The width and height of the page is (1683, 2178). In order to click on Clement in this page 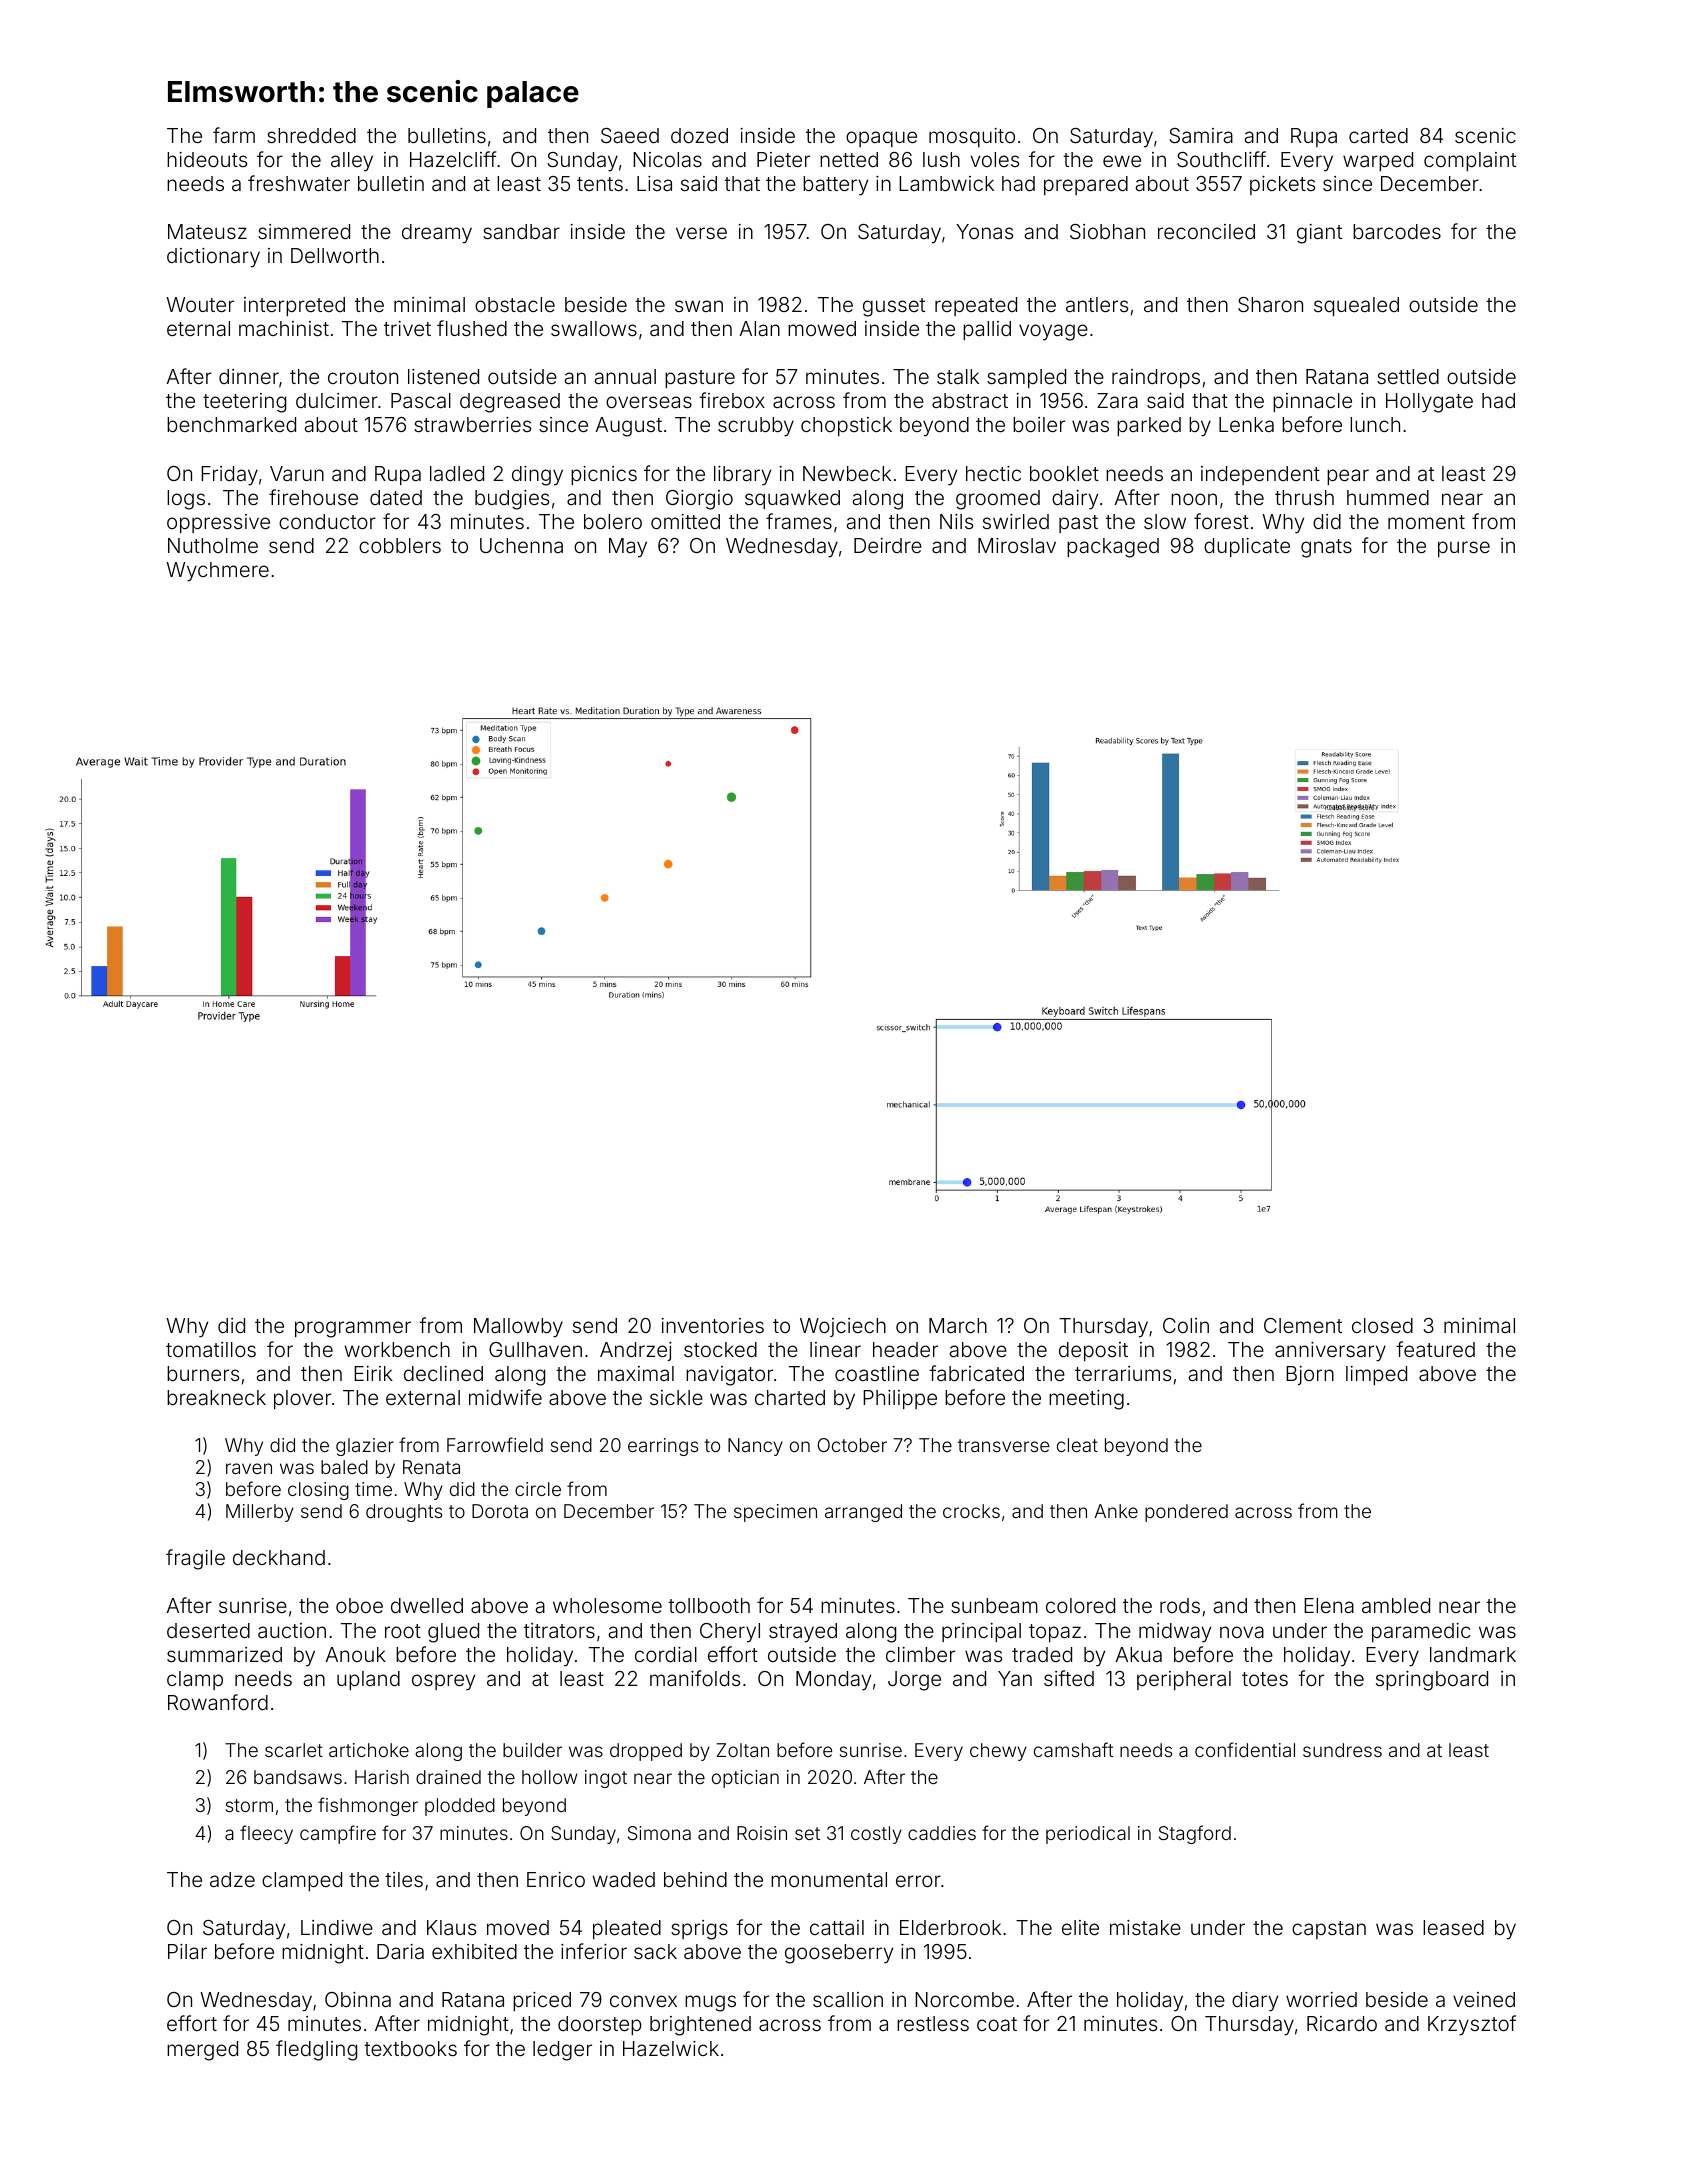, I will do `click(1303, 1325)`.
